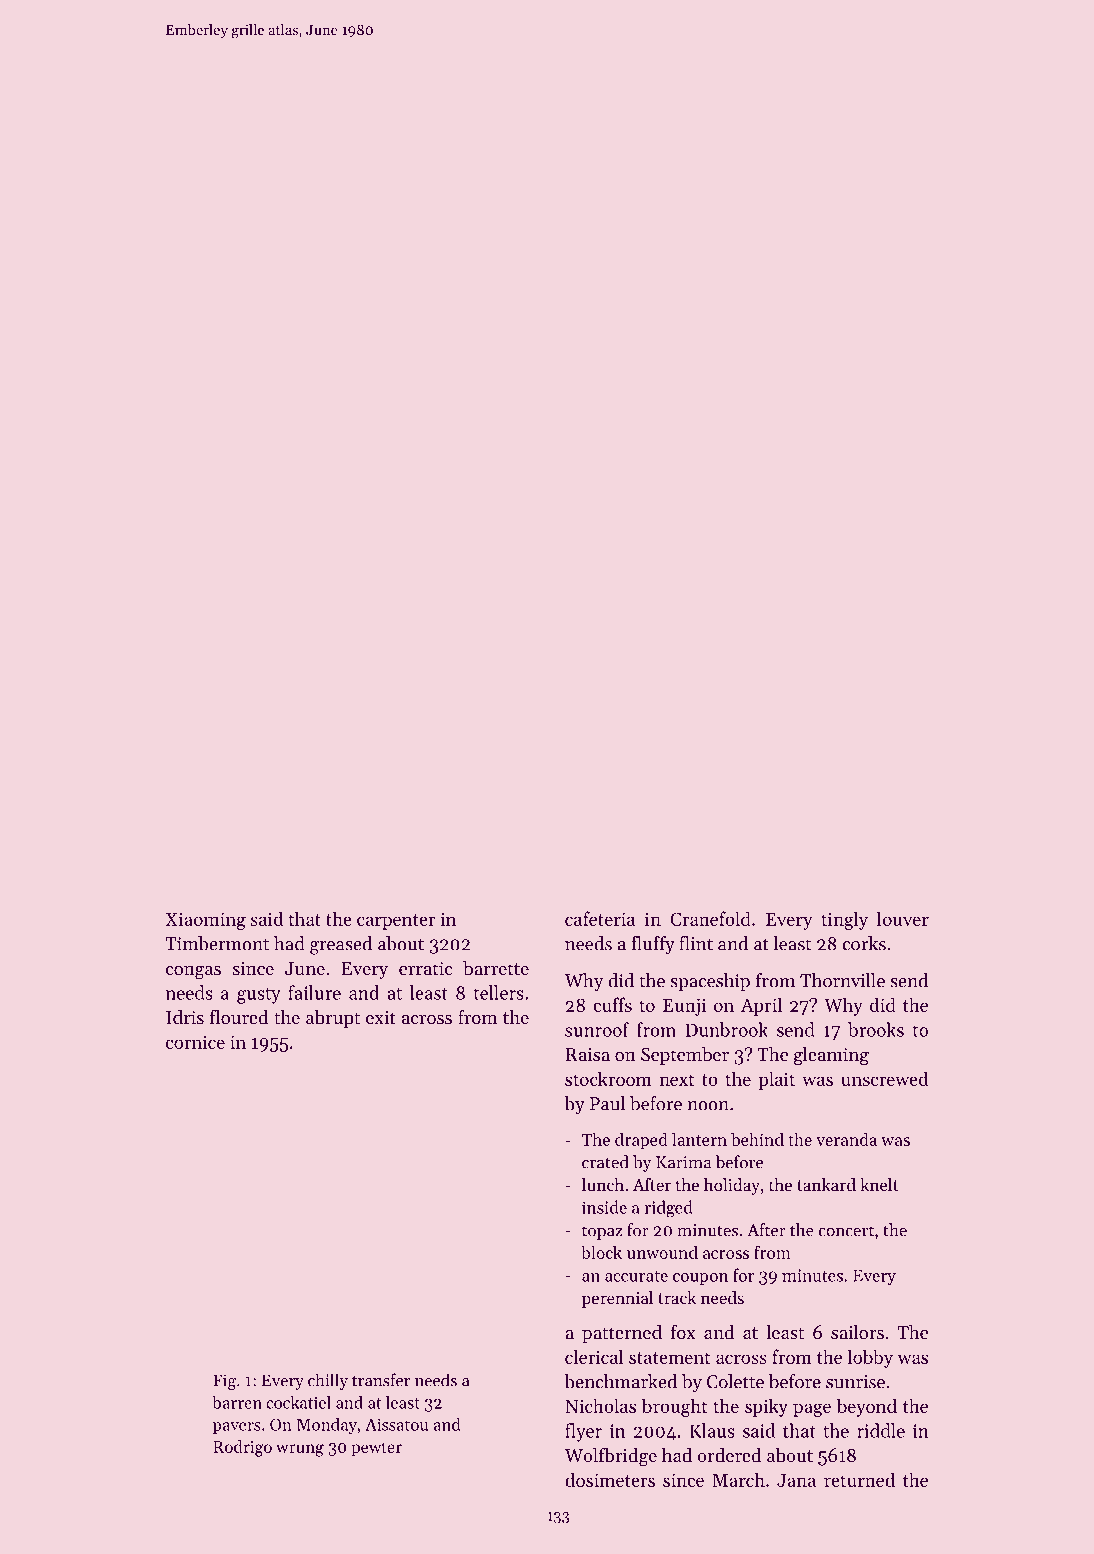 This page has height=1554, width=1094. What do you see at coordinates (381, 1017) in the page?
I see `exit` at bounding box center [381, 1017].
